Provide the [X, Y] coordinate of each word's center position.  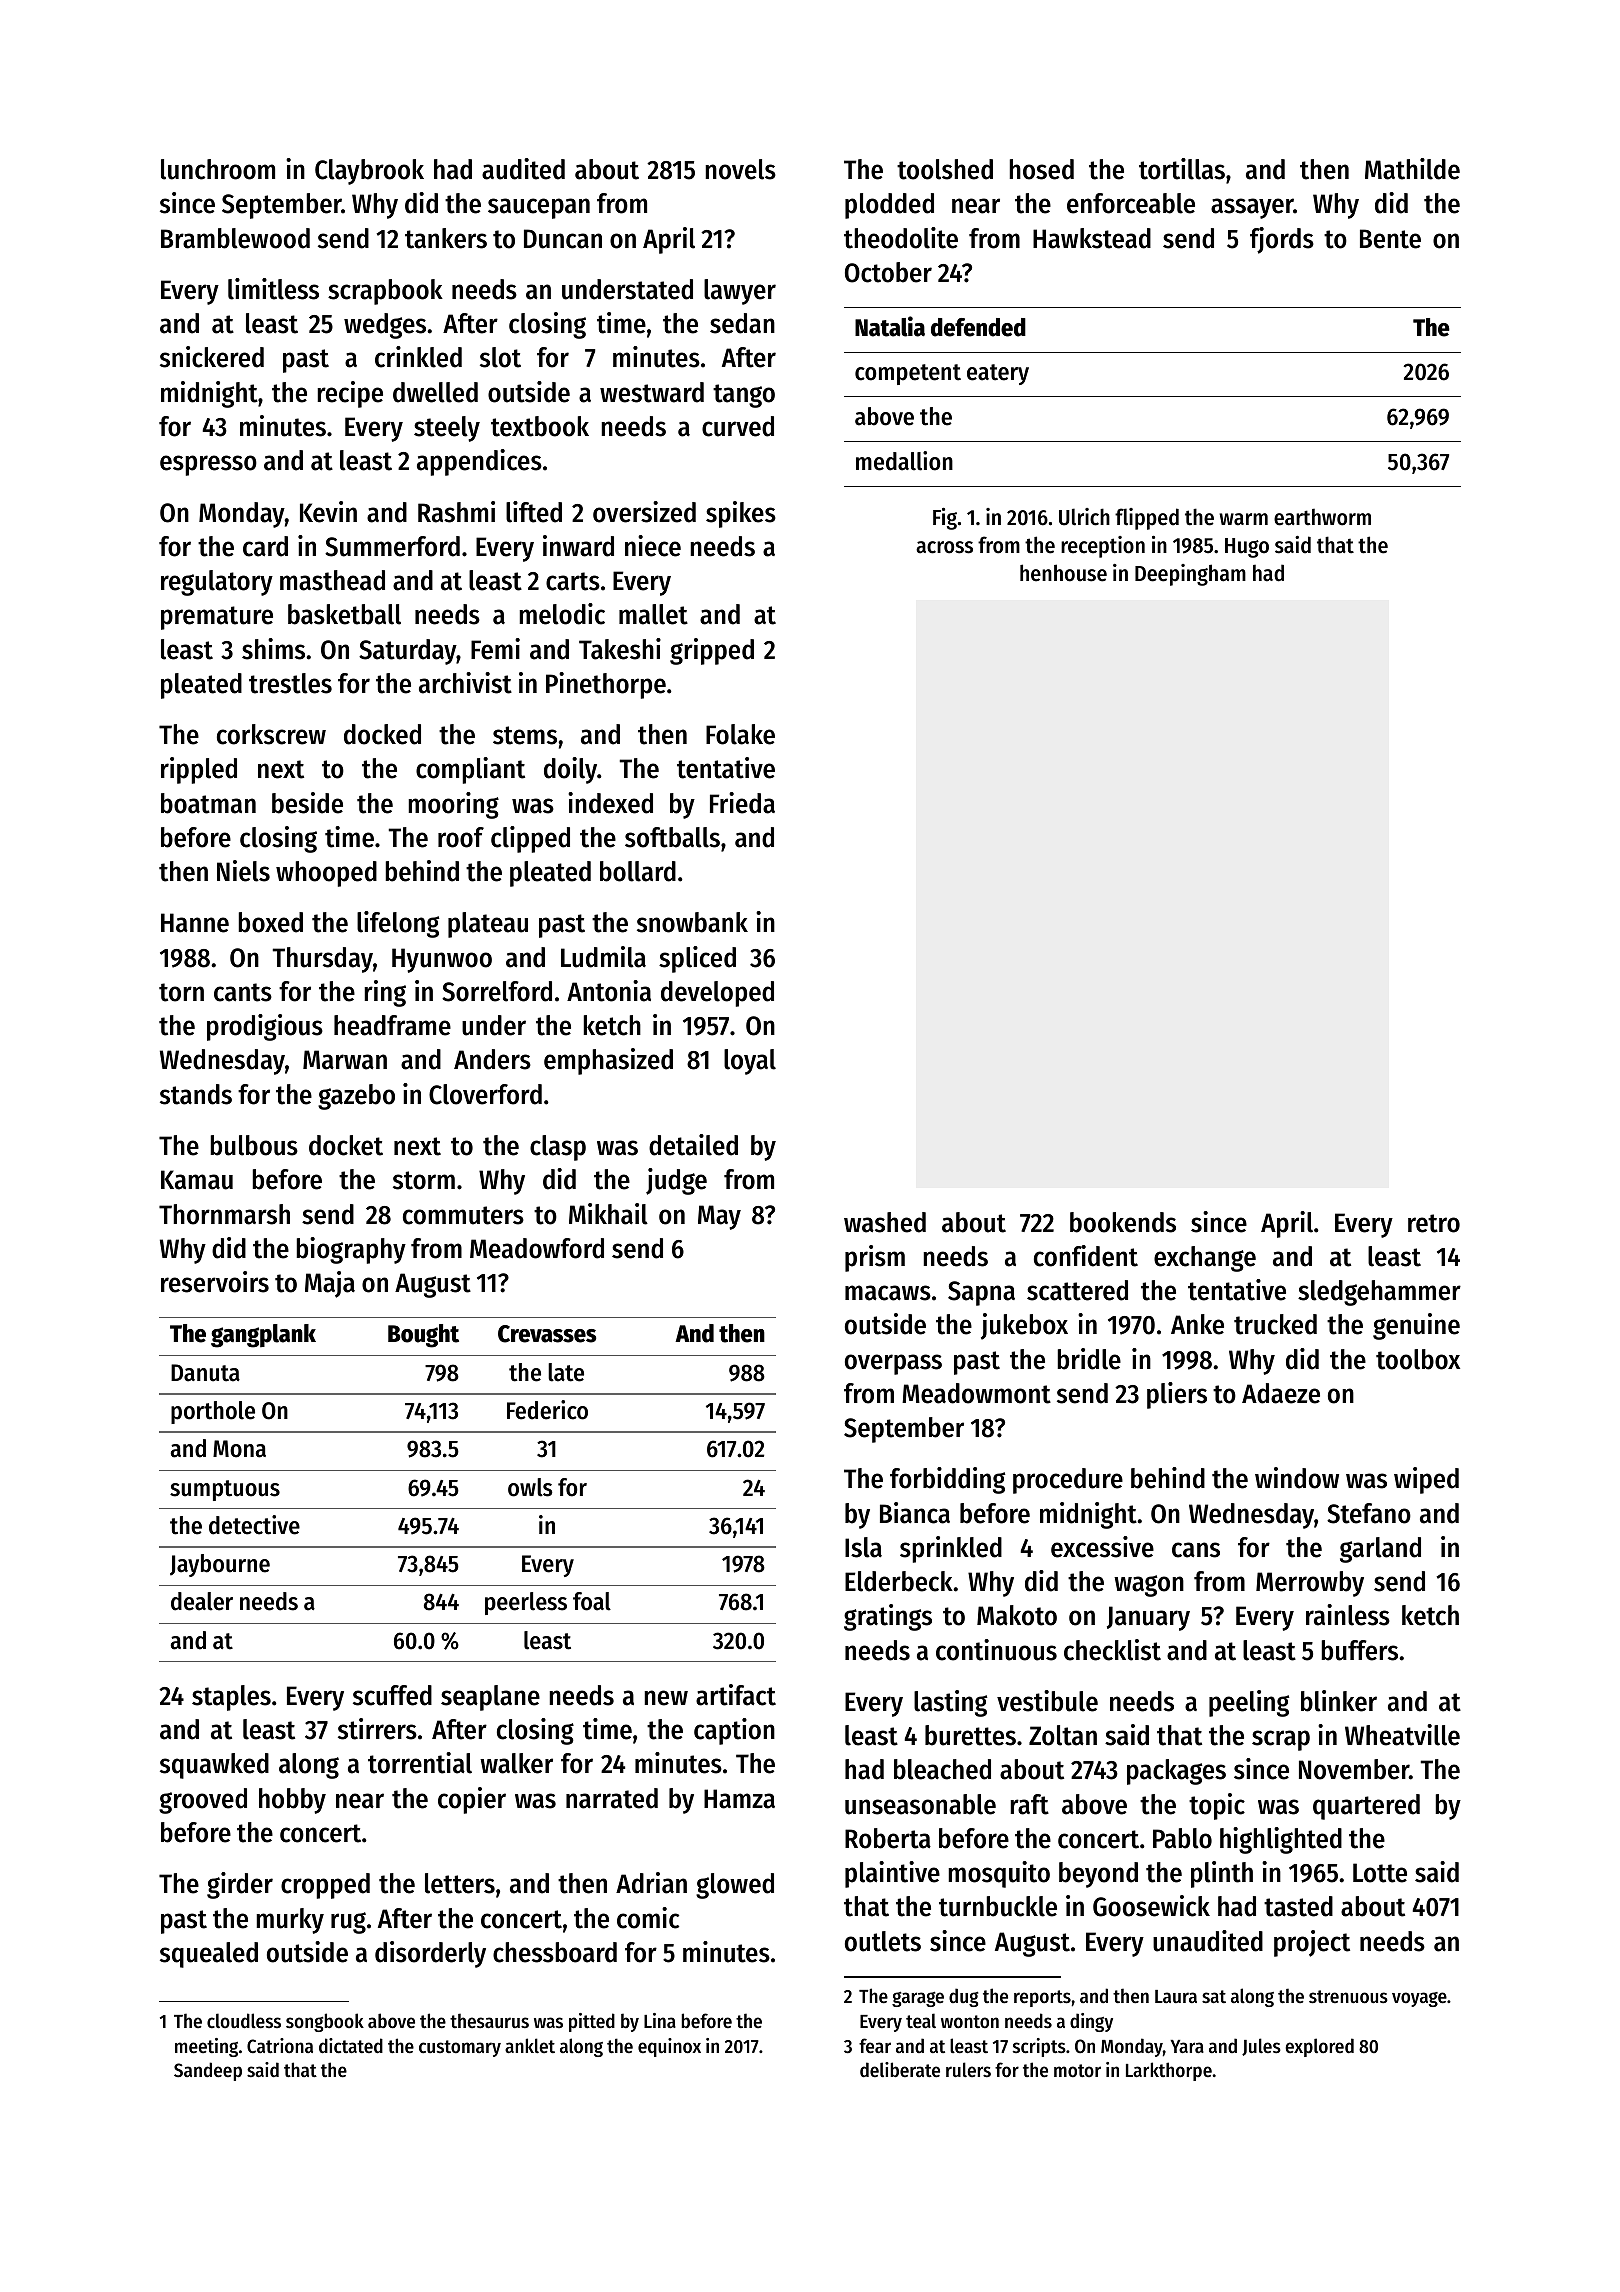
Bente [1390, 239]
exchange [1205, 1259]
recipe [350, 394]
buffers [1359, 1650]
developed [717, 994]
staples [231, 1698]
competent [908, 374]
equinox [669, 2047]
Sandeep [208, 2071]
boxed [270, 922]
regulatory [217, 583]
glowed [735, 1886]
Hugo [1247, 548]
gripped [712, 651]
